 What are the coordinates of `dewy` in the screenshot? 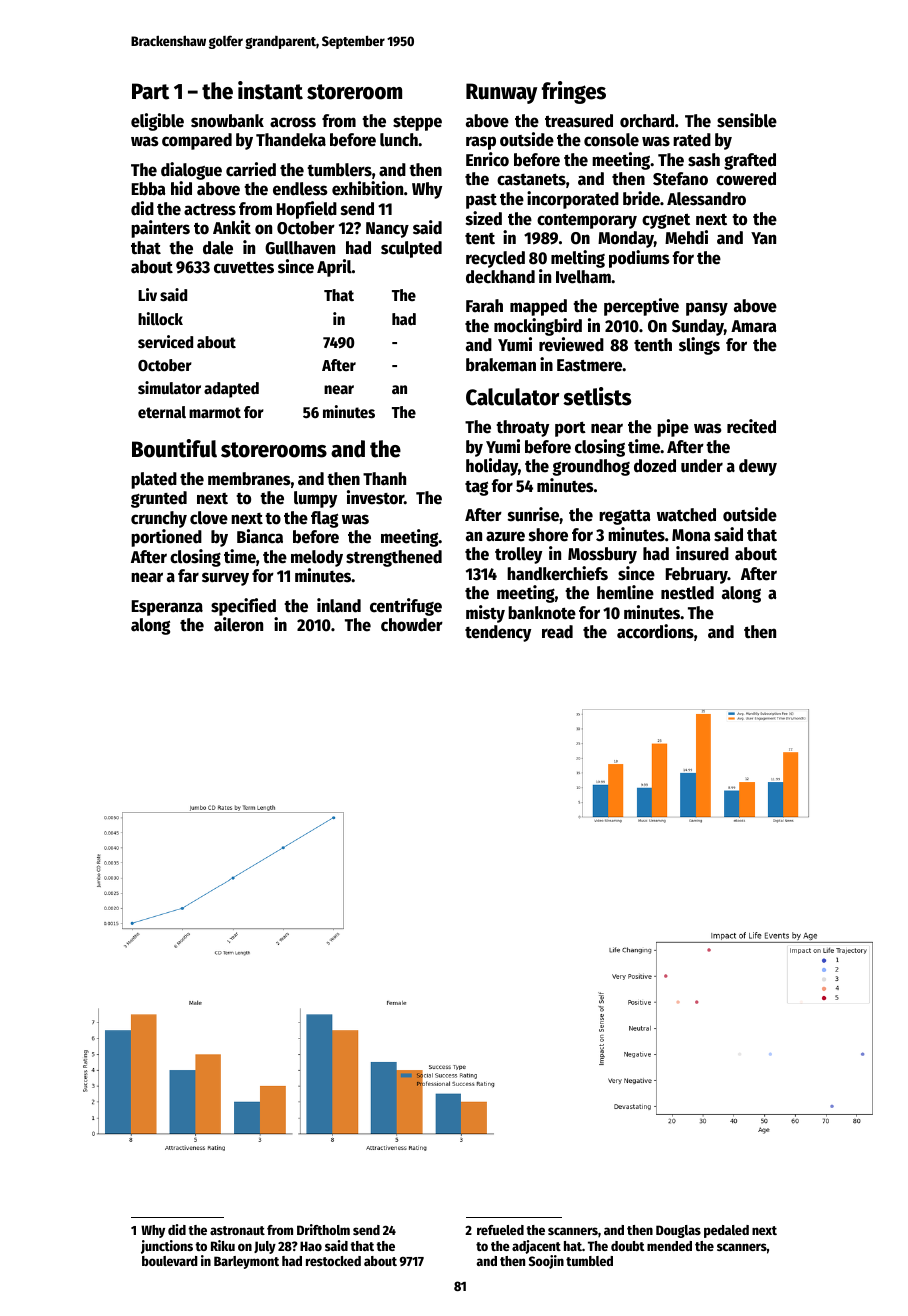 It's located at (758, 467).
